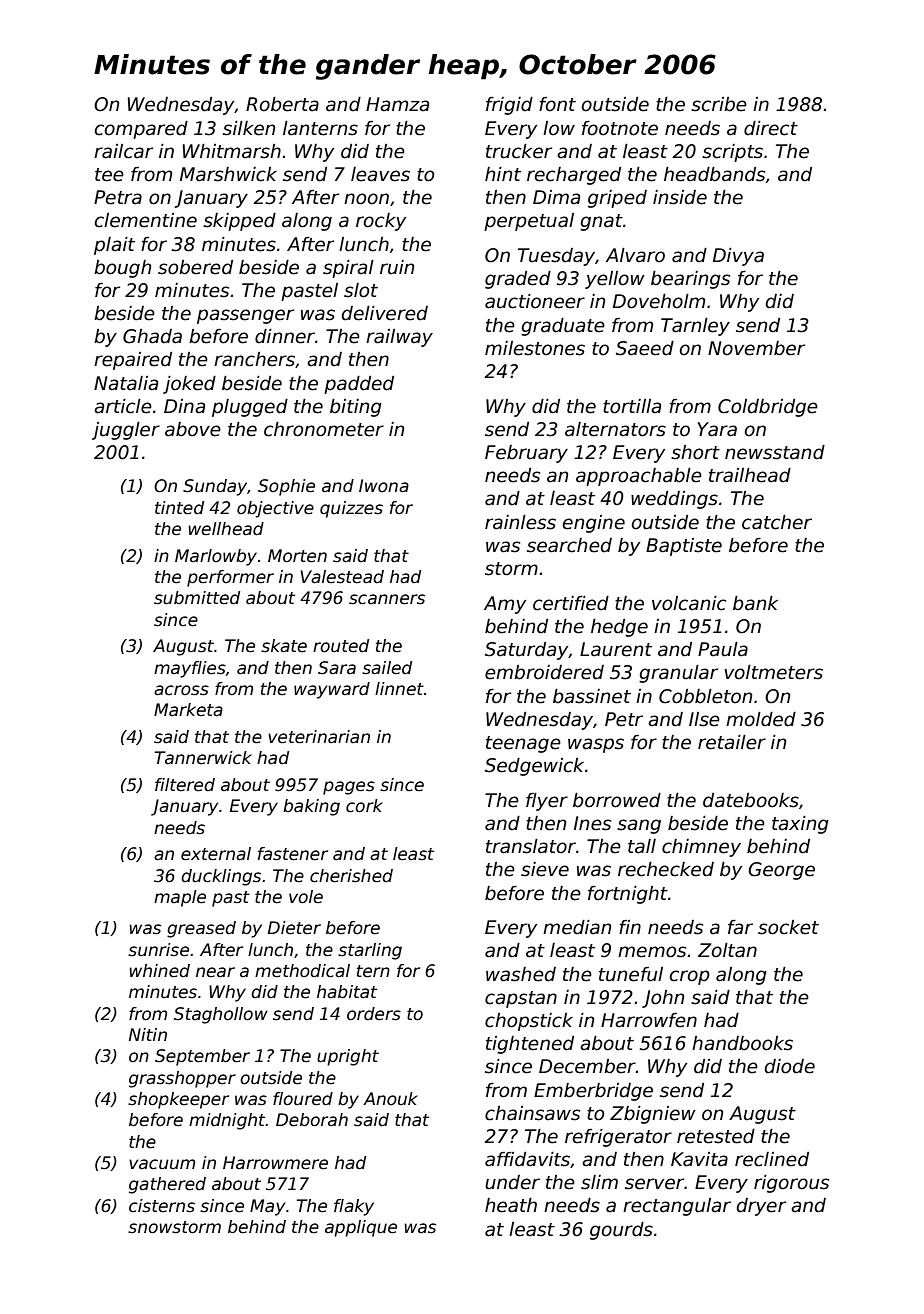 The height and width of the page is (1314, 924). I want to click on repaired, so click(133, 361).
